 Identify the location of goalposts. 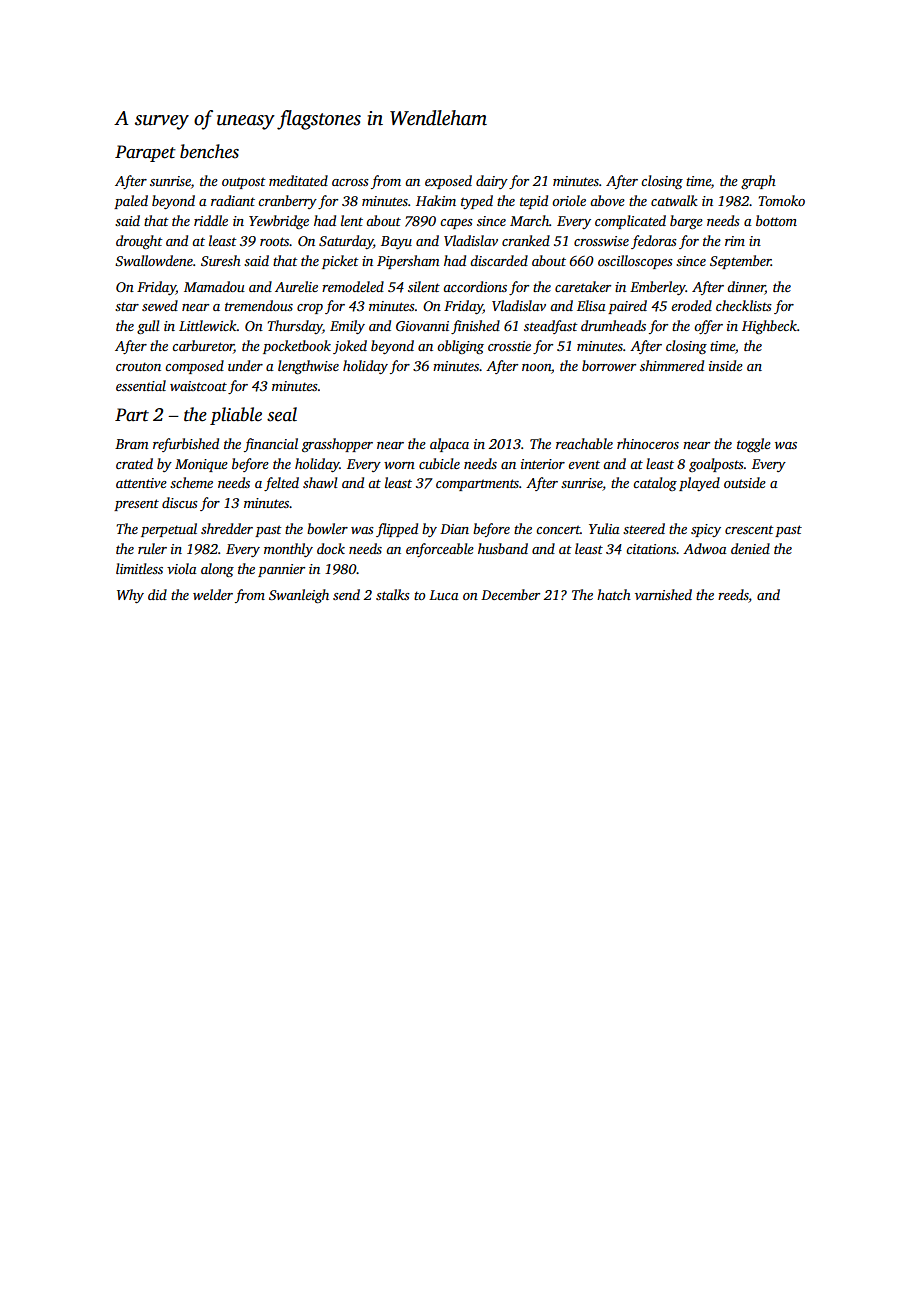
(716, 465).
